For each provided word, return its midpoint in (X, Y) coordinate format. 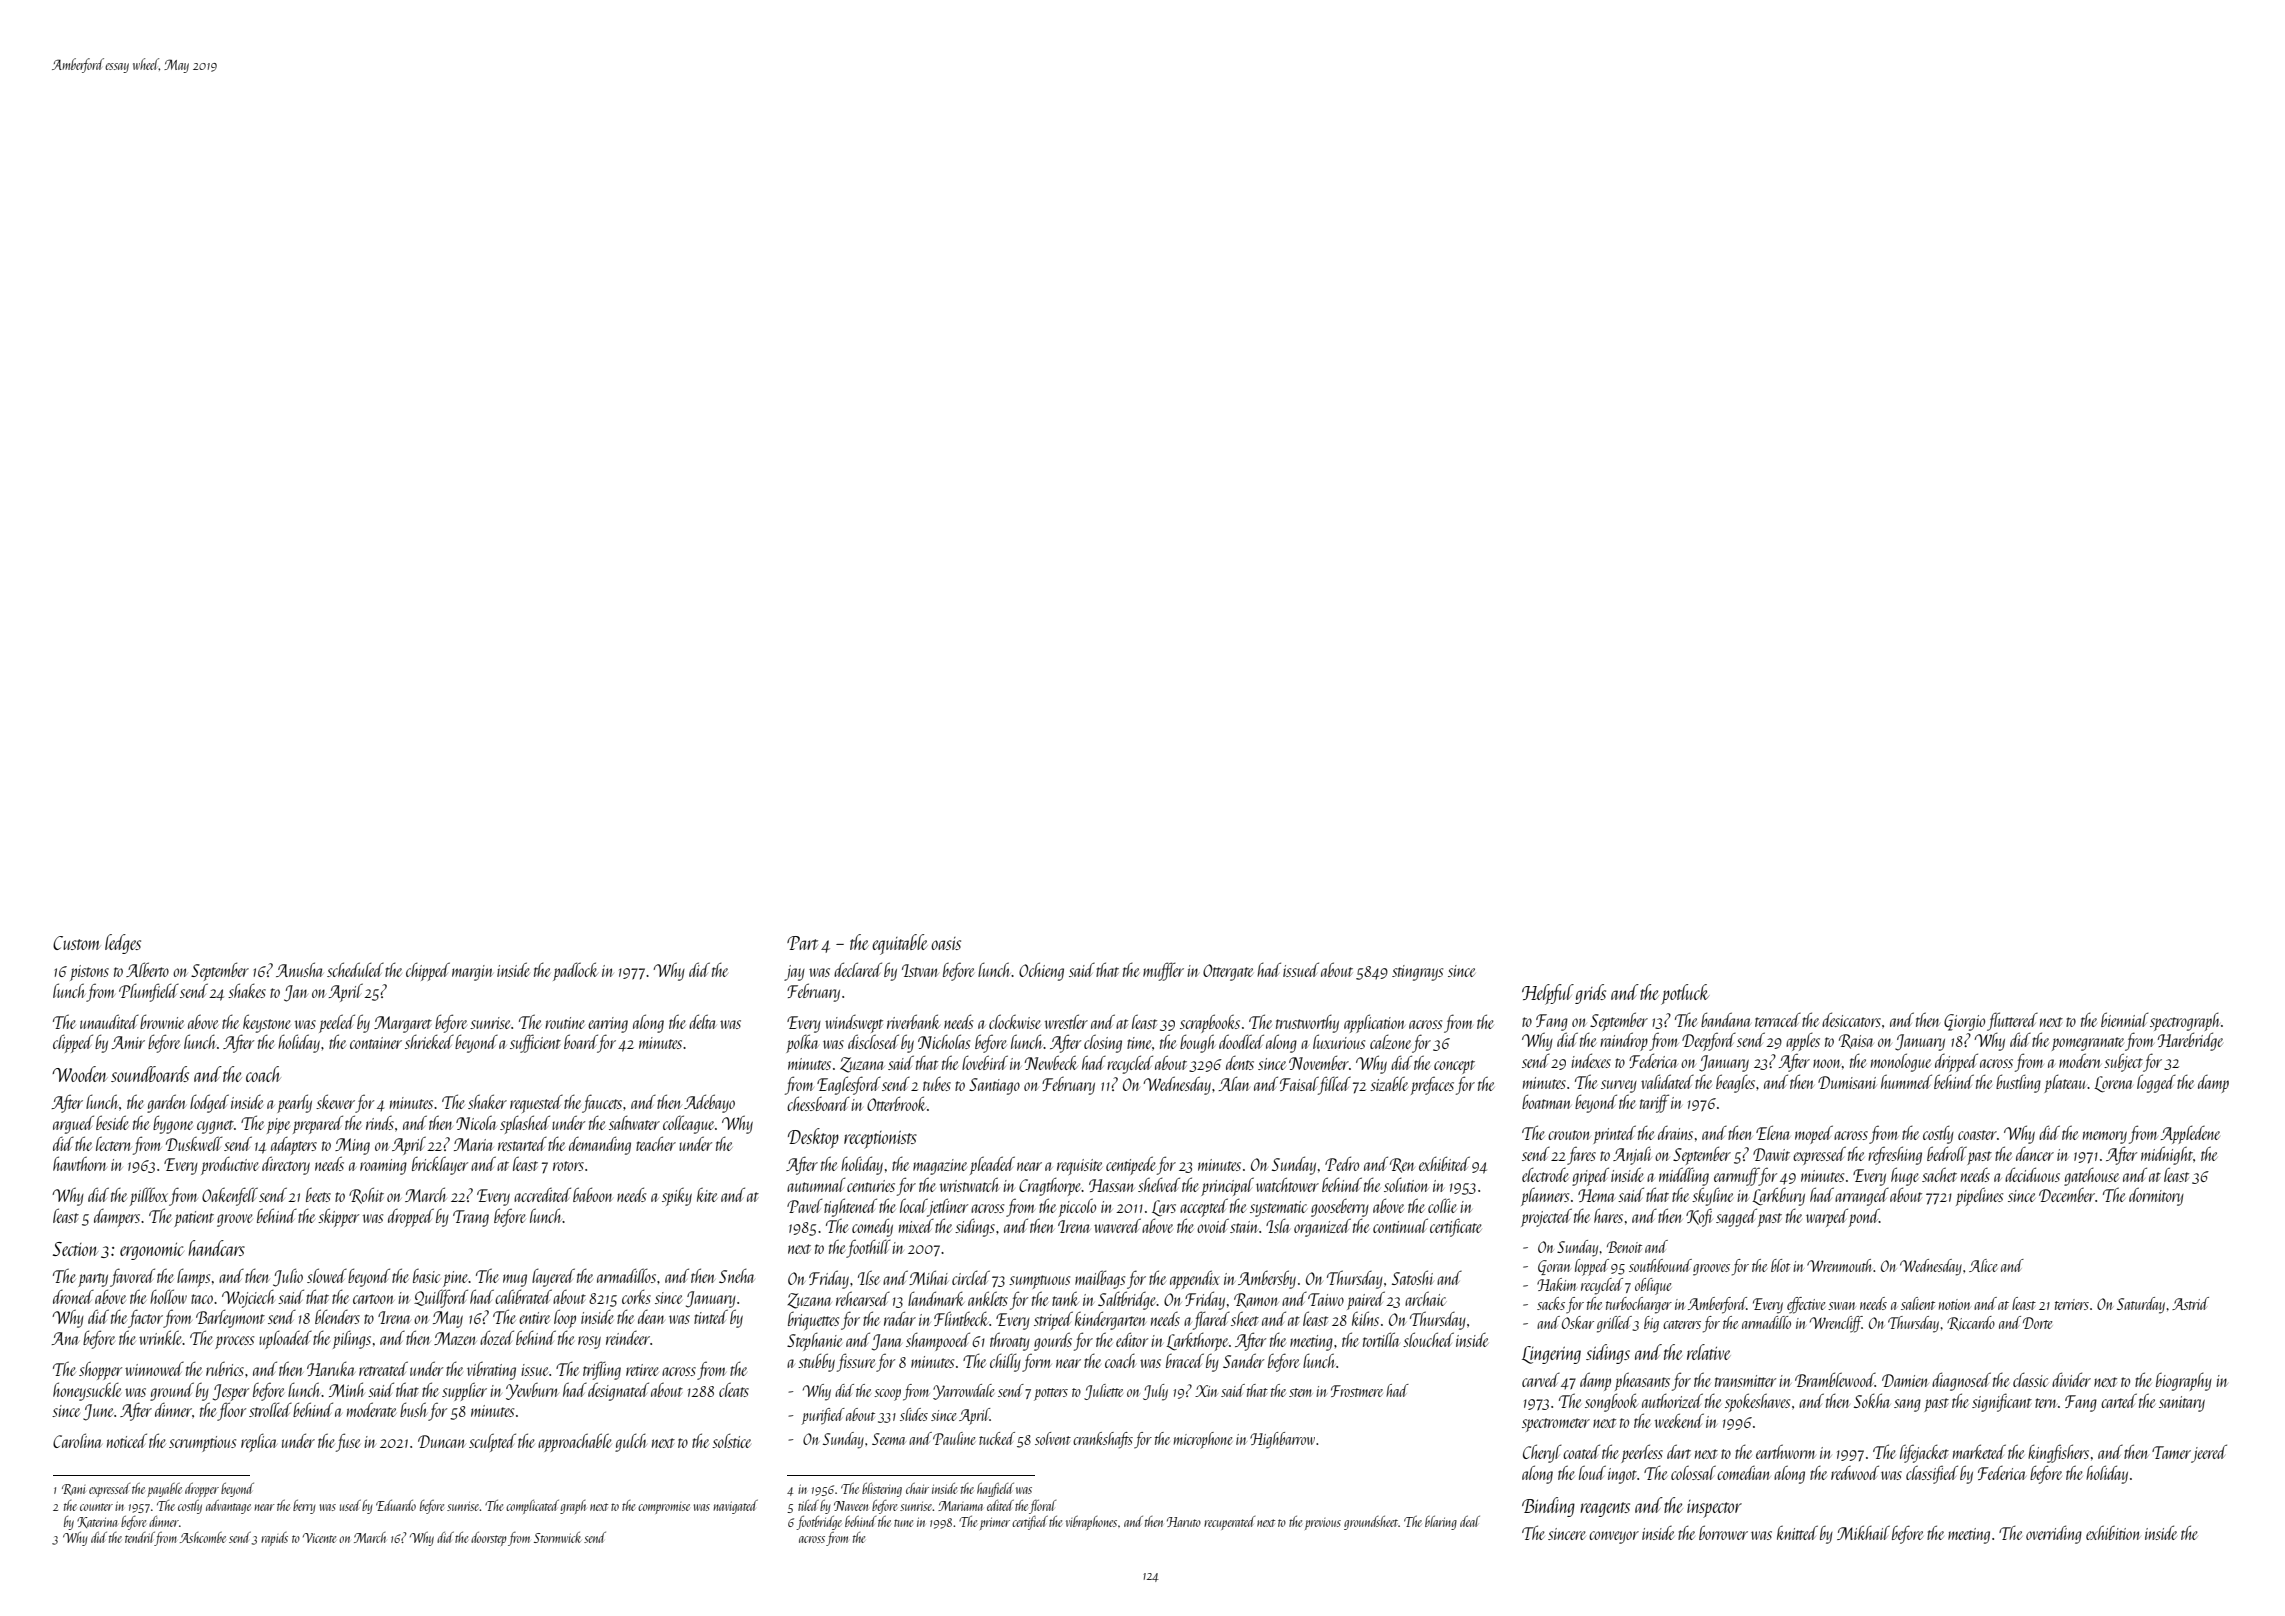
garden (166, 1103)
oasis (946, 943)
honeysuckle (87, 1391)
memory (2105, 1137)
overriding (2054, 1534)
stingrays (1417, 973)
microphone (1203, 1440)
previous (1323, 1524)
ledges (123, 944)
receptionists (880, 1139)
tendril (140, 1539)
